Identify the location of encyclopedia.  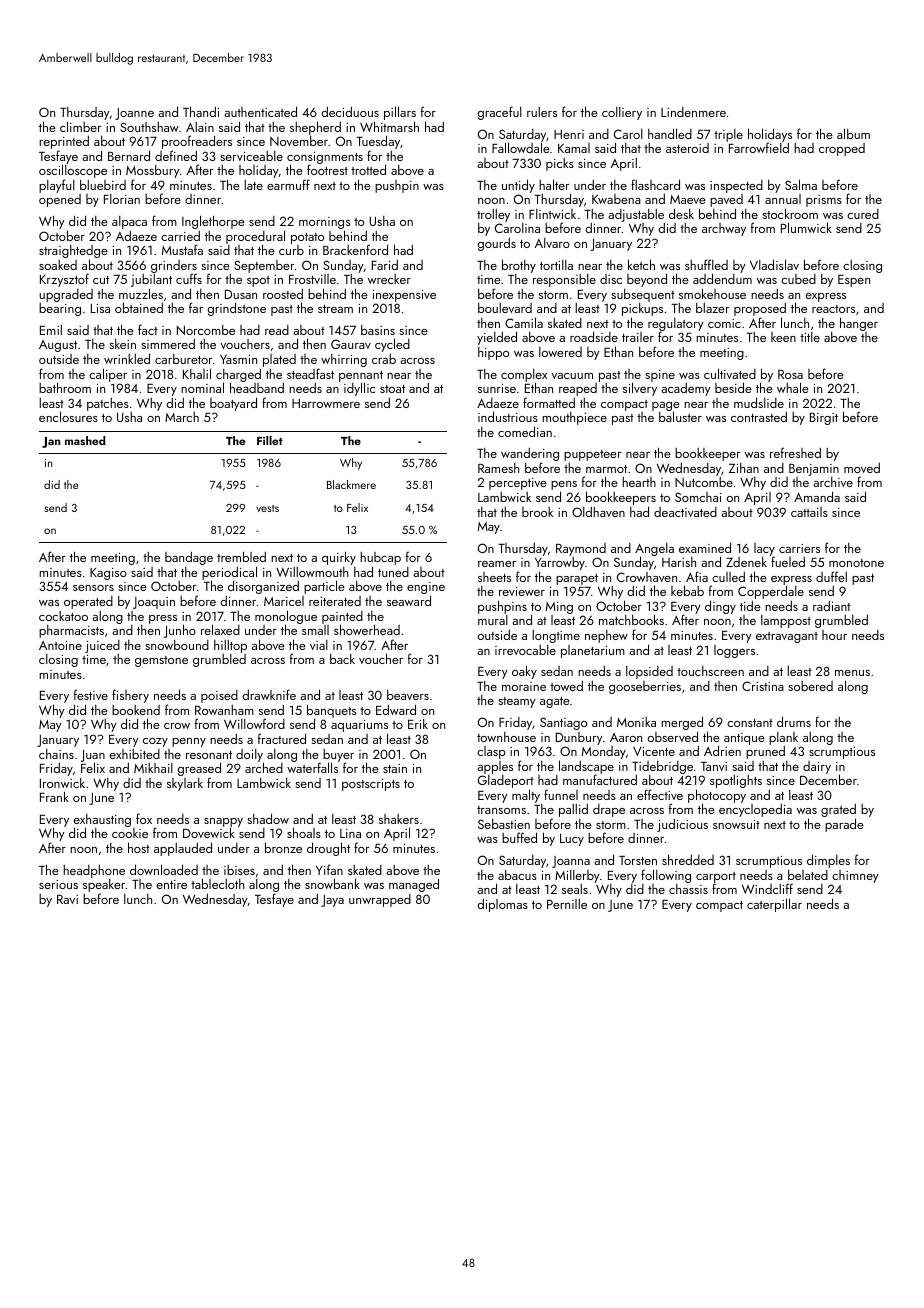
(755, 810).
